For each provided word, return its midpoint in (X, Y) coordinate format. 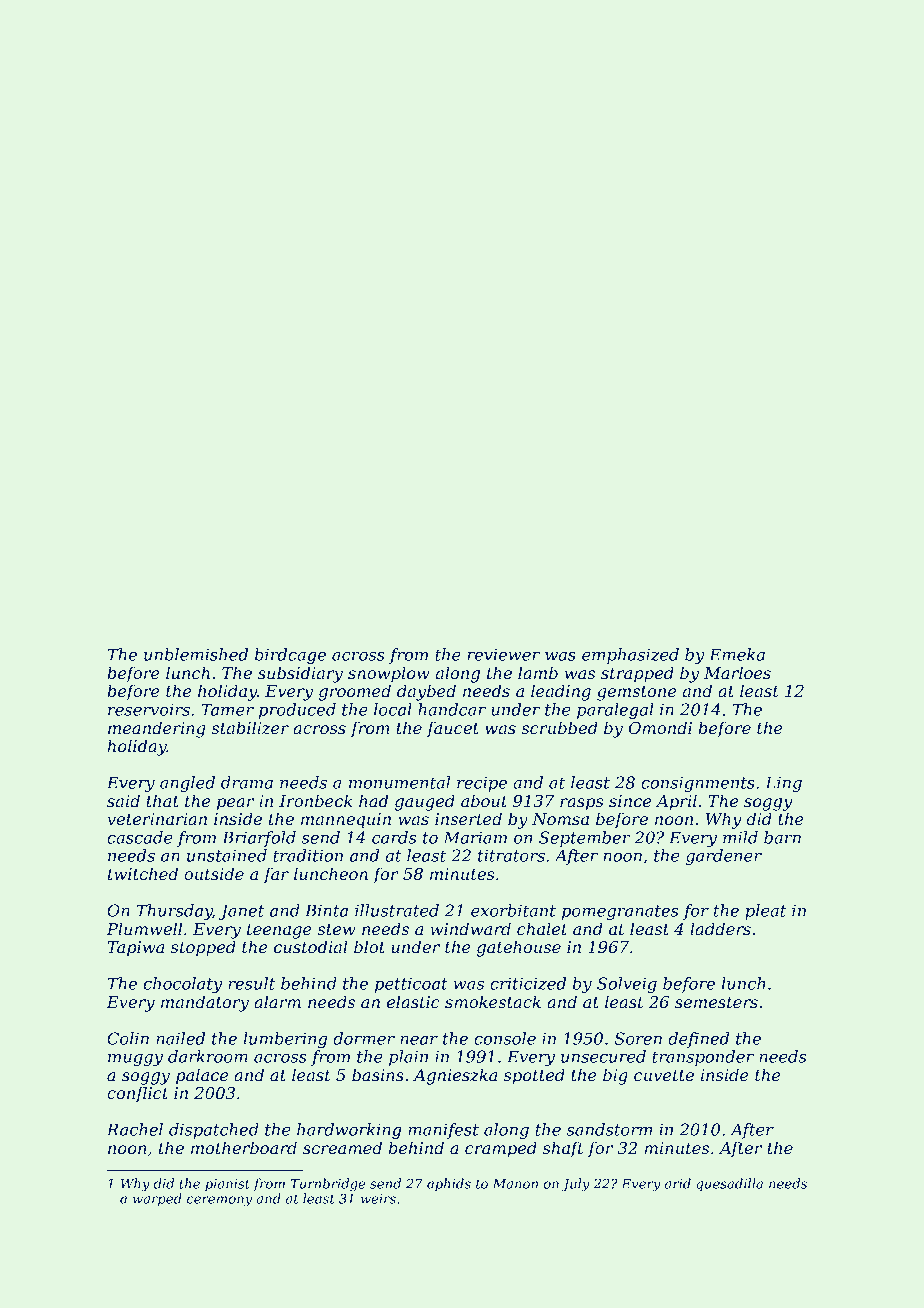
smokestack (493, 1001)
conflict (137, 1094)
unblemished (196, 654)
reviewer (503, 654)
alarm (277, 1001)
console (505, 1038)
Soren (638, 1038)
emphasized (630, 656)
